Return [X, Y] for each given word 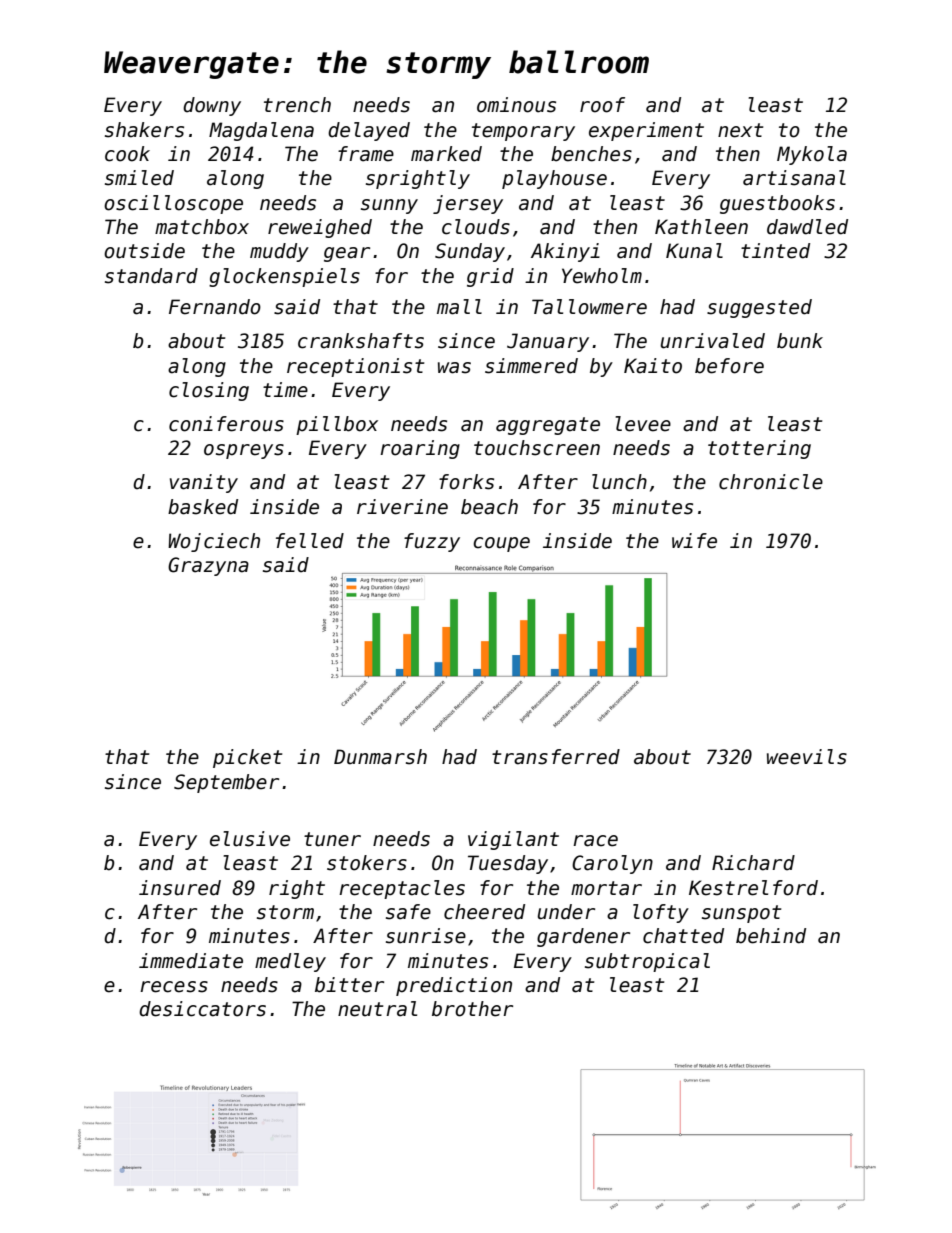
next [740, 130]
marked [446, 154]
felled [310, 541]
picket [247, 758]
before [729, 366]
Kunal [694, 251]
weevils [807, 757]
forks [466, 482]
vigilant [513, 840]
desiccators [202, 1009]
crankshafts [361, 341]
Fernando [215, 307]
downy [212, 106]
